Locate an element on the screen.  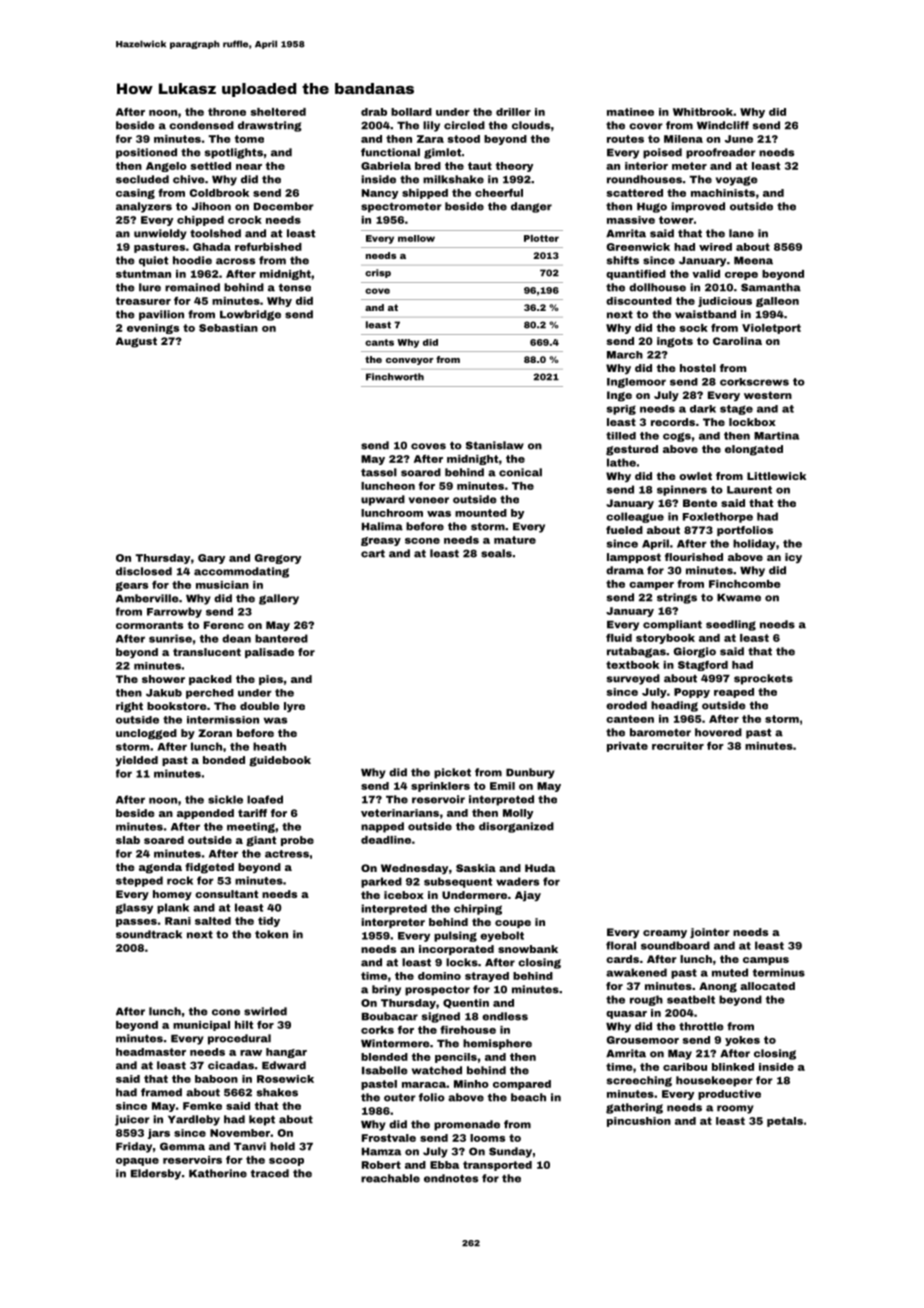
appended is located at coordinates (205, 814).
